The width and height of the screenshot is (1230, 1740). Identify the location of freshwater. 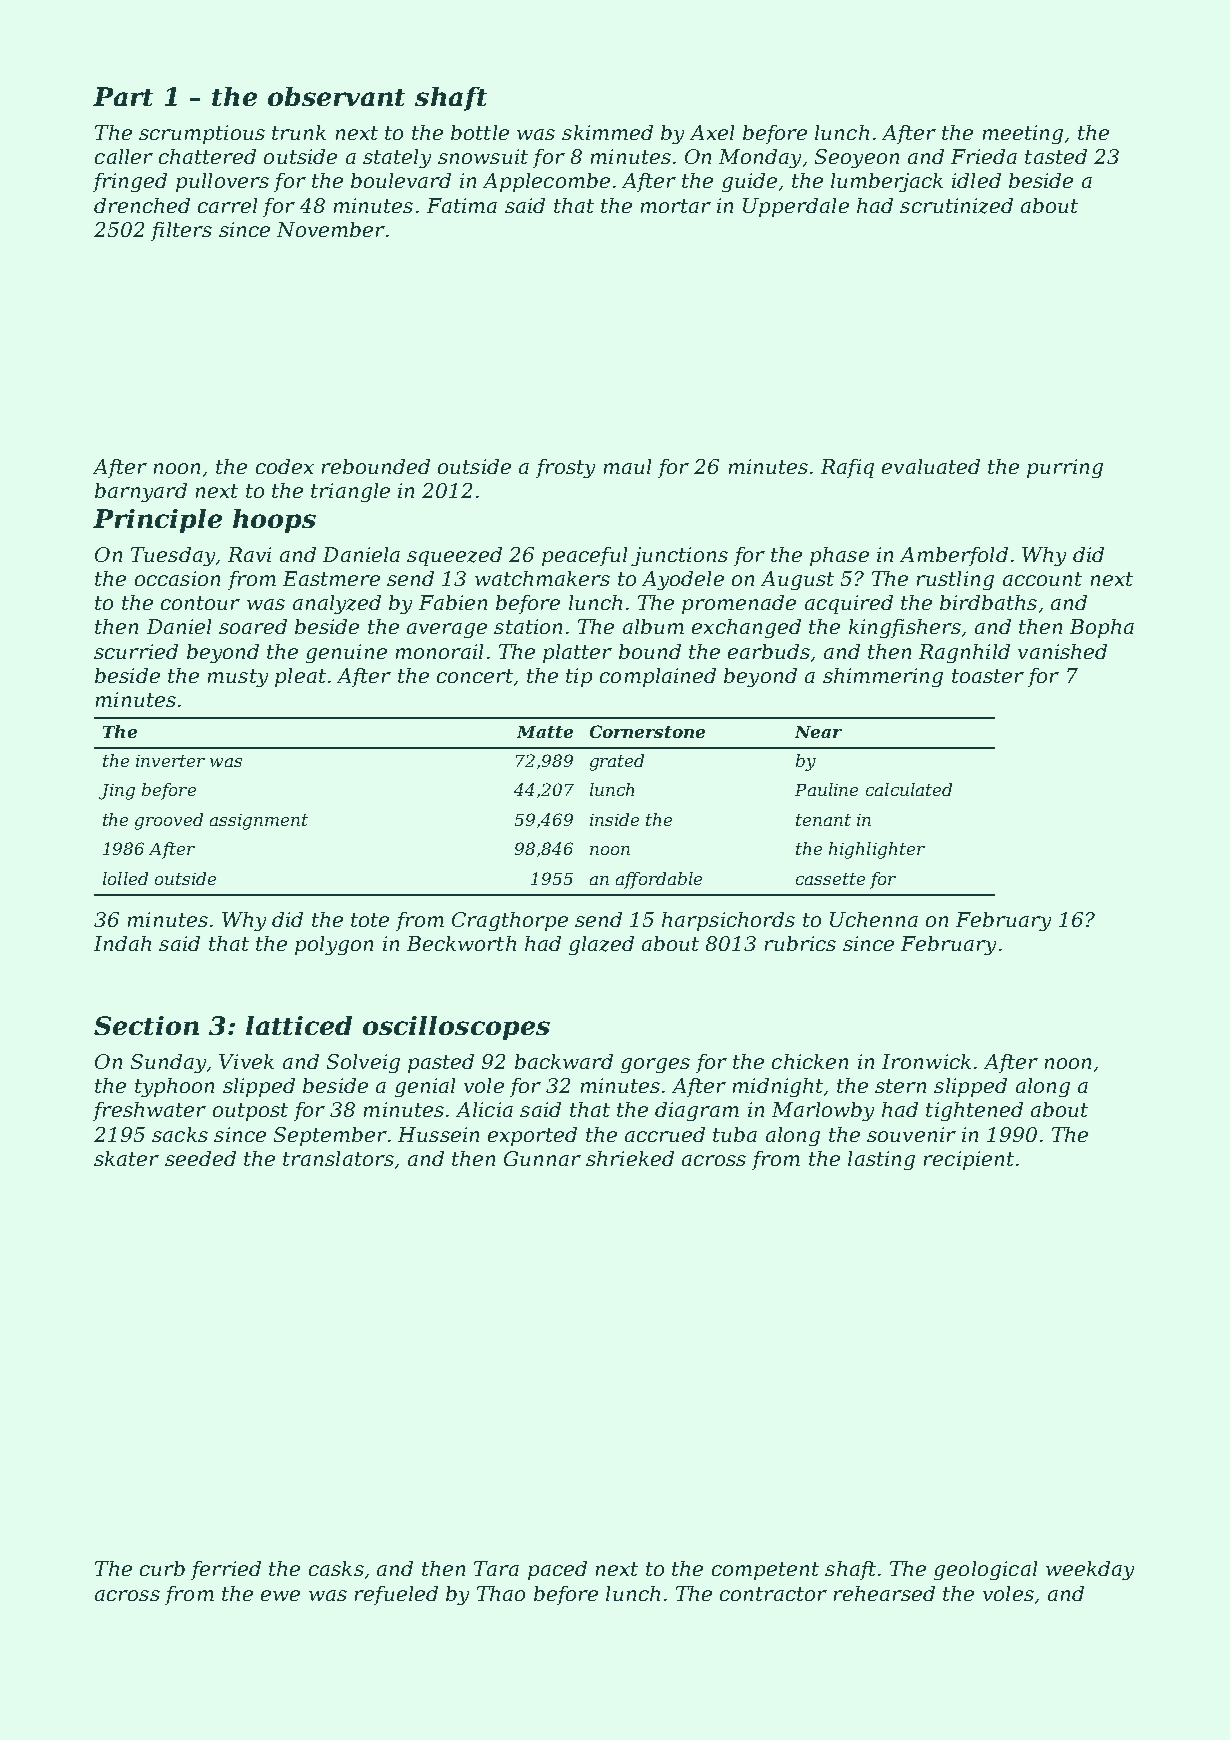
(149, 1111).
